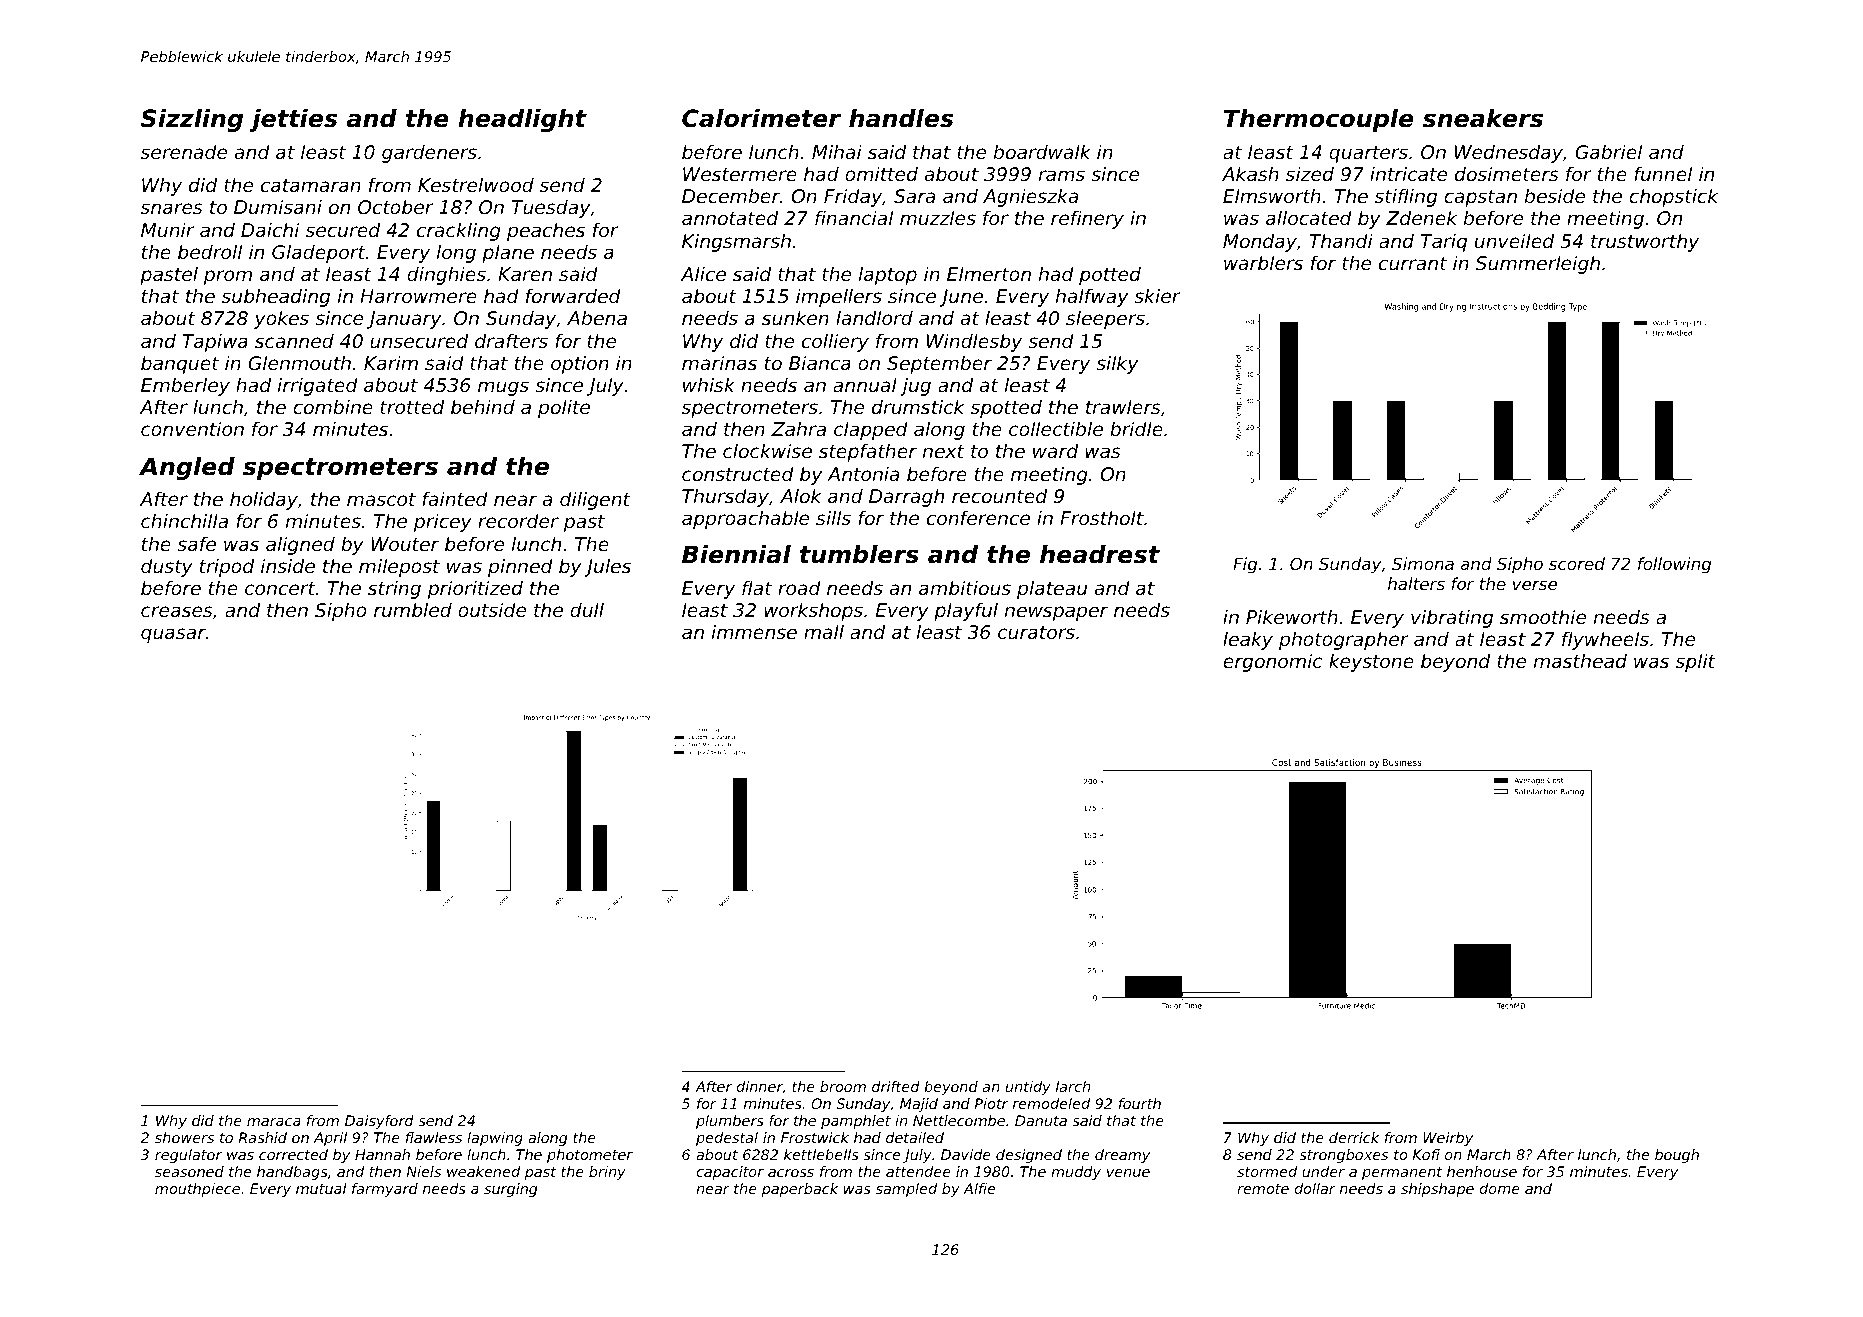 The height and width of the screenshot is (1317, 1863). I want to click on keystone, so click(1371, 662).
